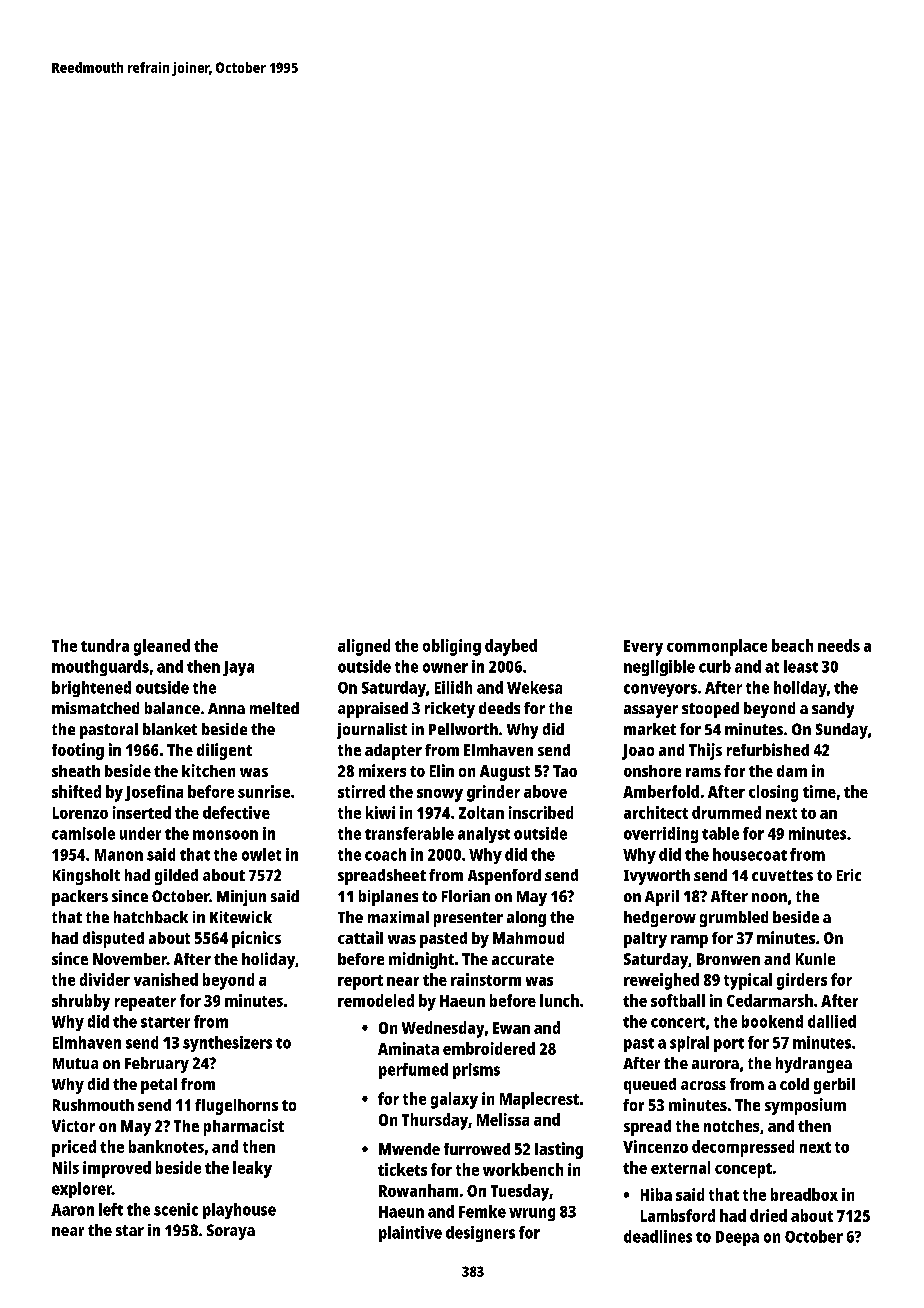 This image has height=1308, width=924. Describe the element at coordinates (231, 1232) in the image. I see `Soraya` at that location.
